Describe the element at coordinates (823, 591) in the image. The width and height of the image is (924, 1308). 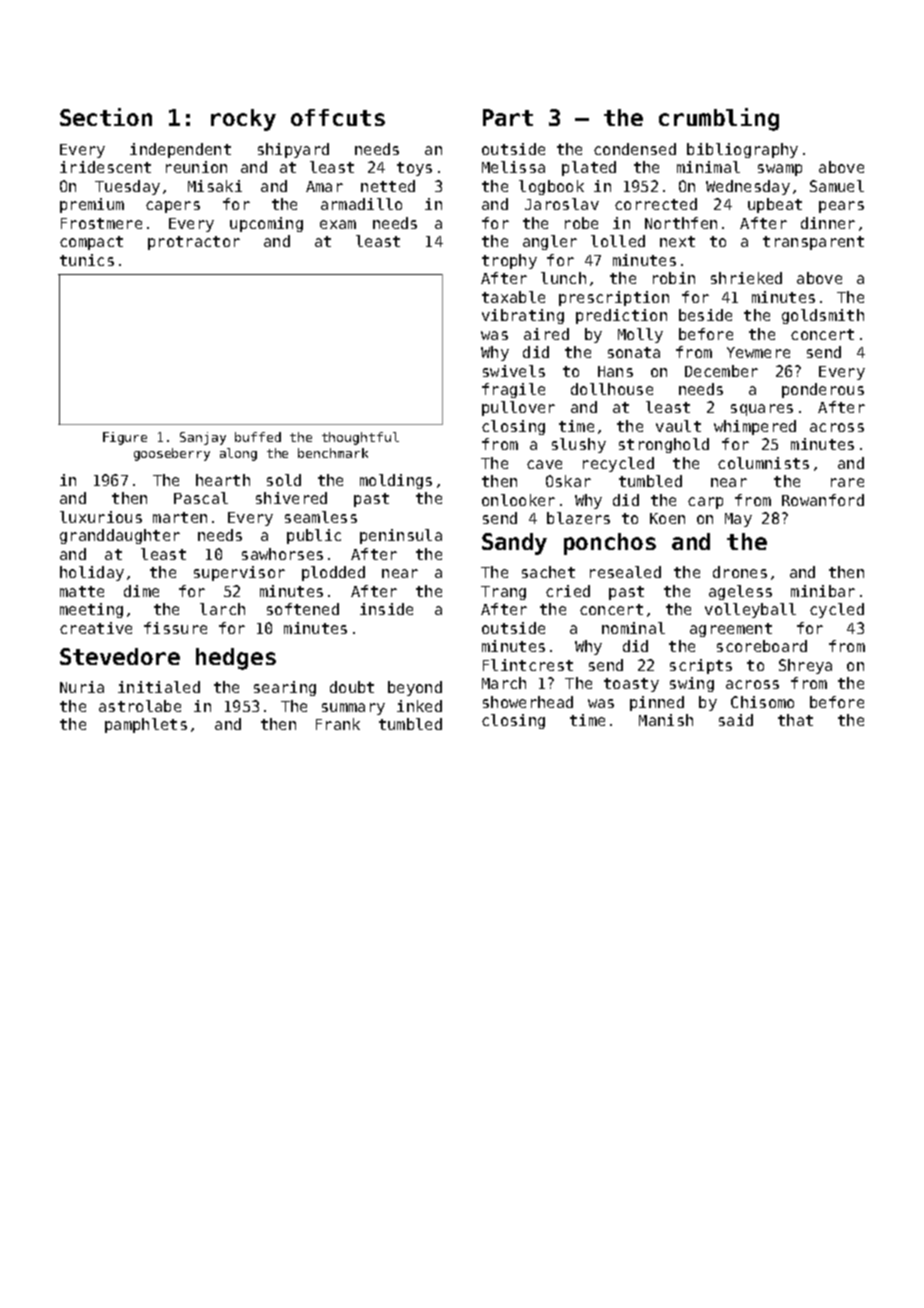
I see `minibar` at that location.
